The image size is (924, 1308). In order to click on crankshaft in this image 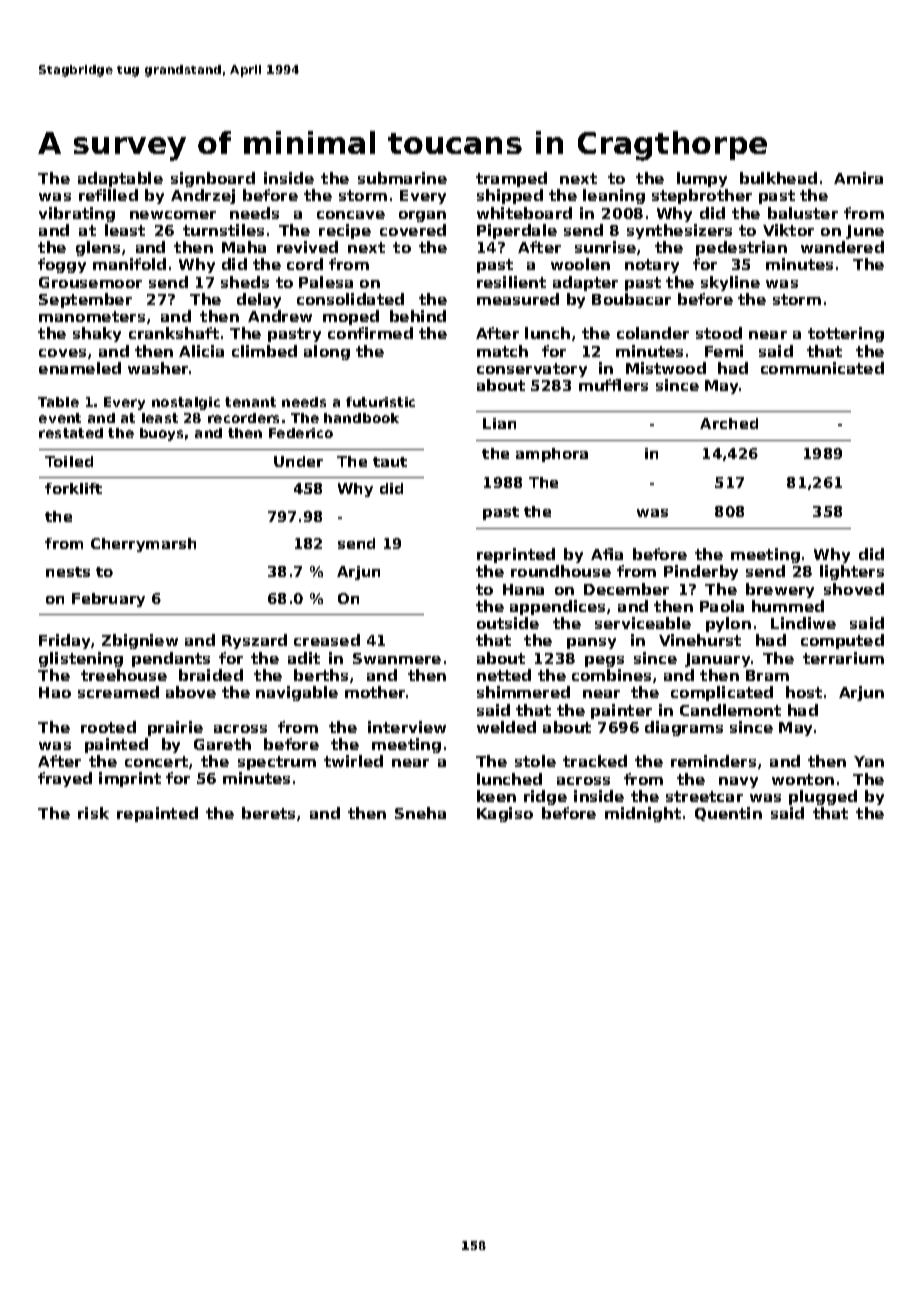, I will do `click(174, 333)`.
